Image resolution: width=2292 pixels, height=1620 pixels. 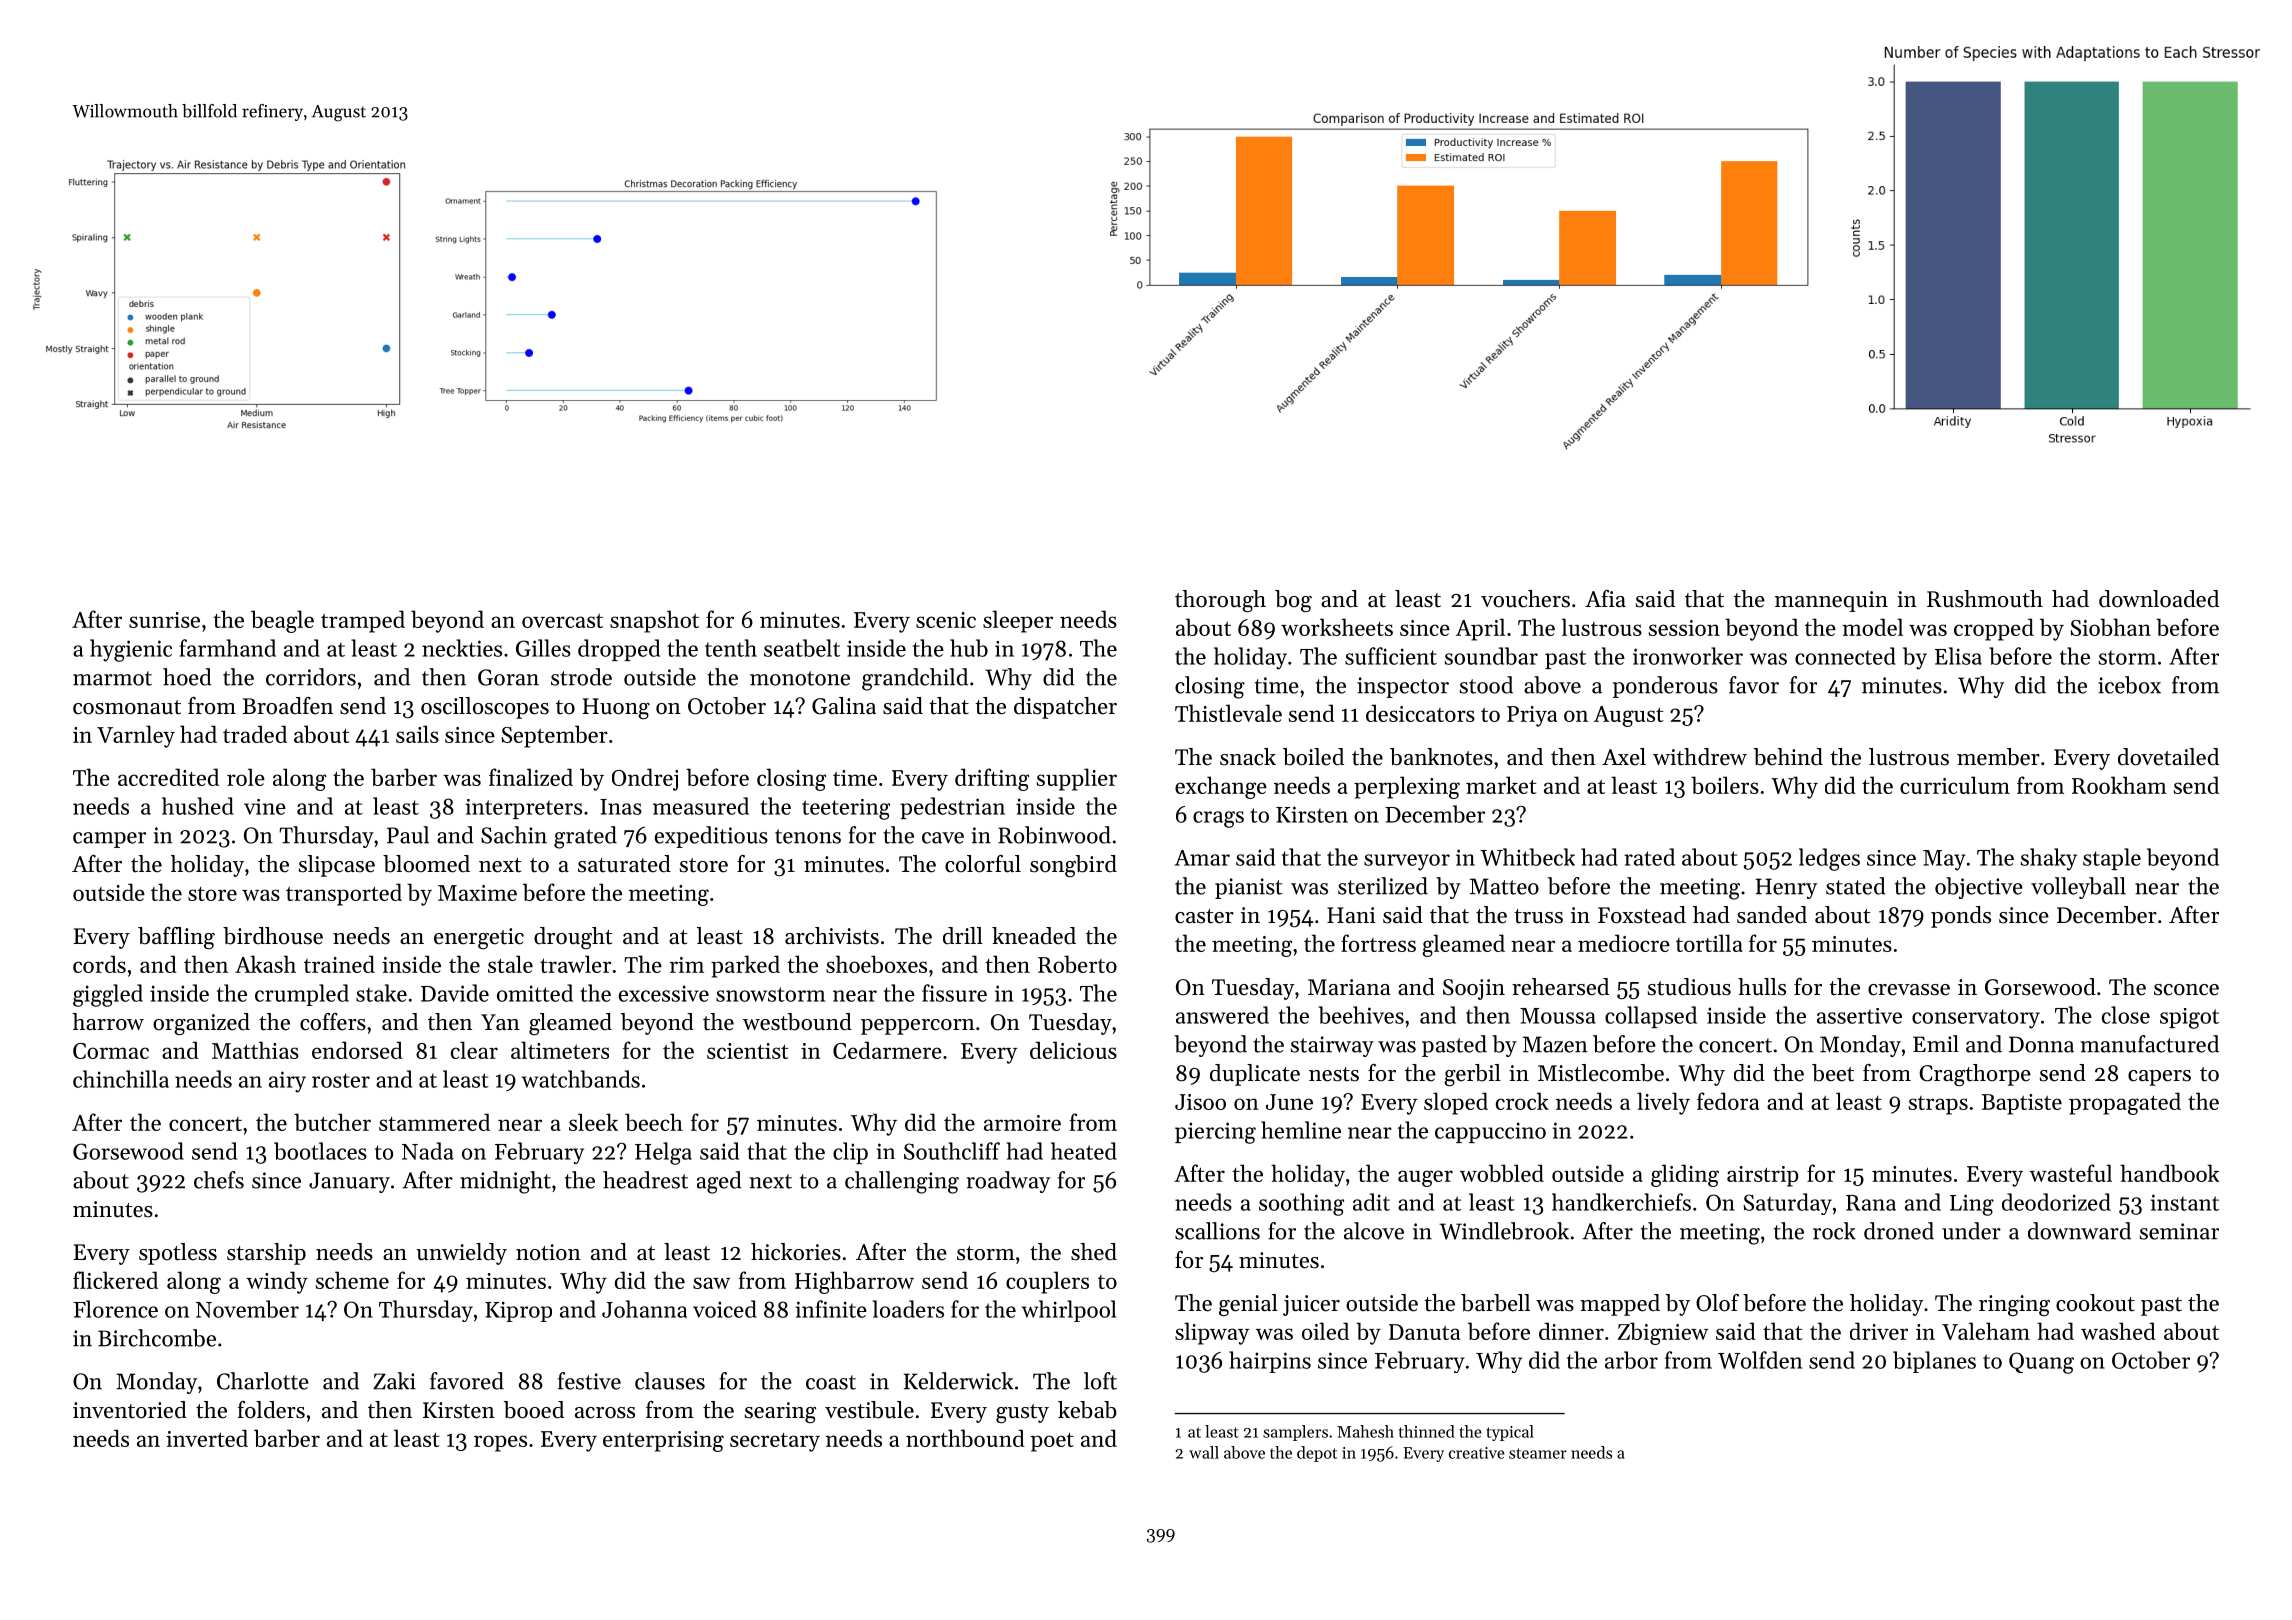 What do you see at coordinates (1538, 1453) in the image?
I see `steamer` at bounding box center [1538, 1453].
